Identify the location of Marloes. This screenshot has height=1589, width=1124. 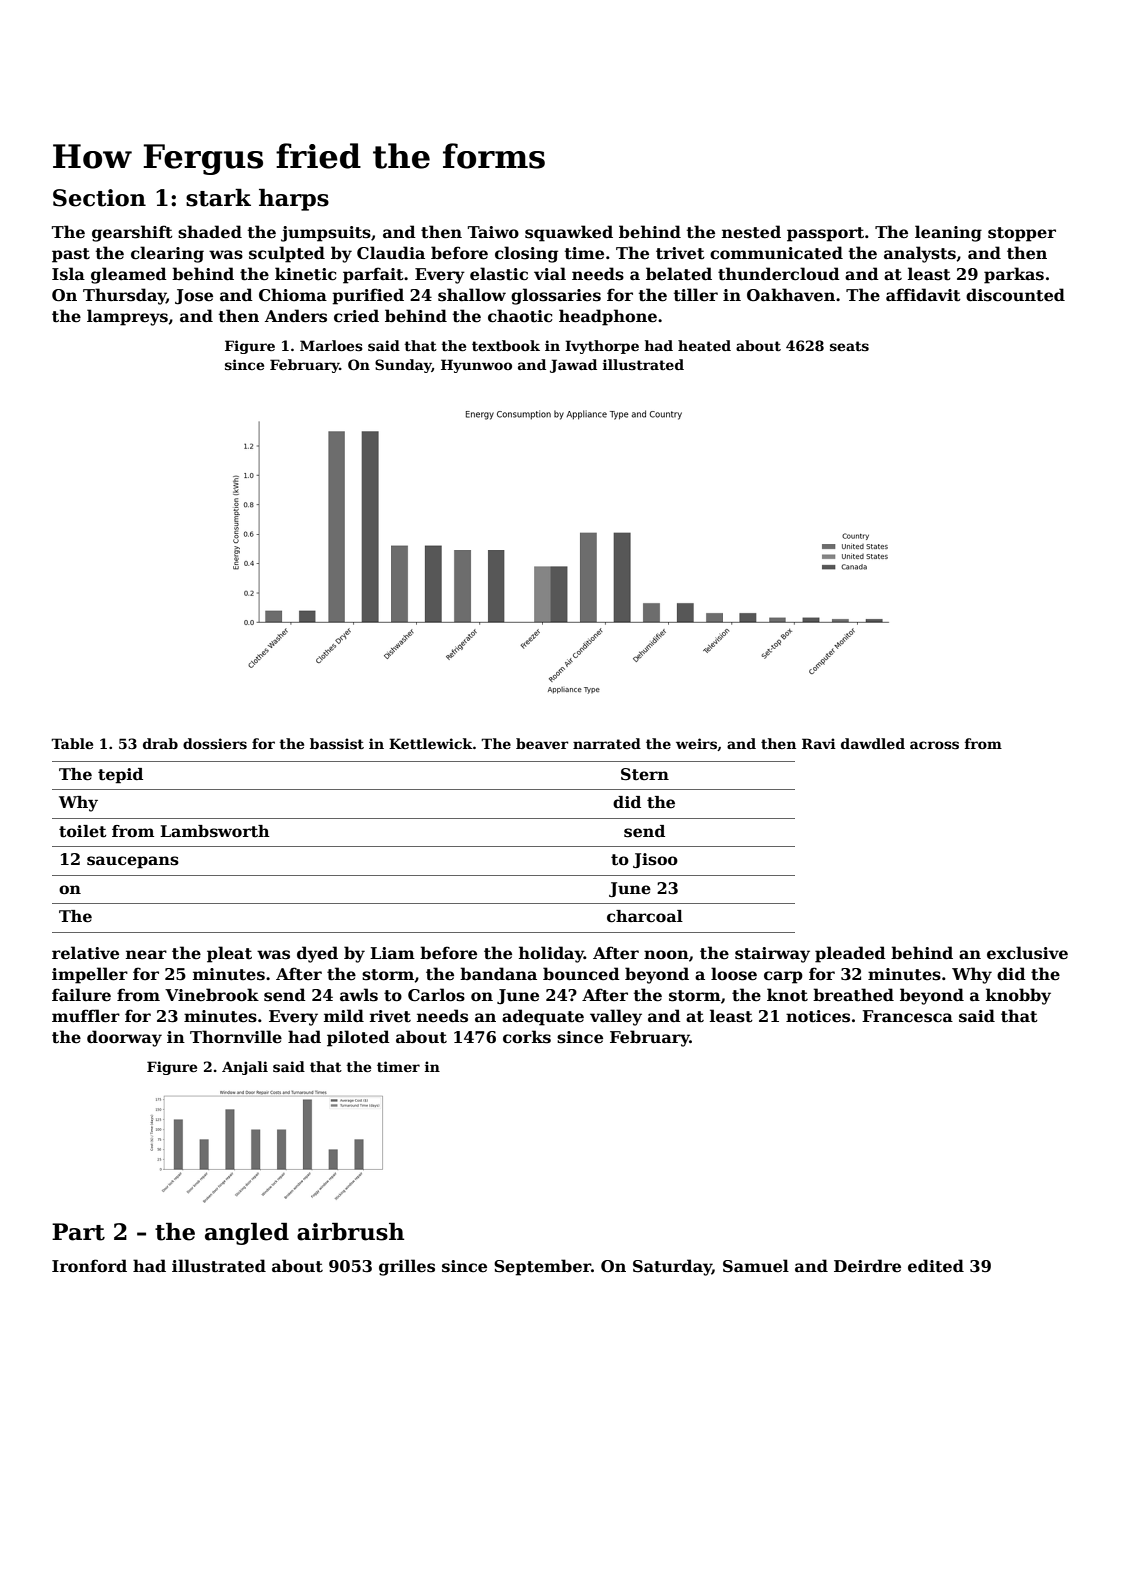
(331, 345).
